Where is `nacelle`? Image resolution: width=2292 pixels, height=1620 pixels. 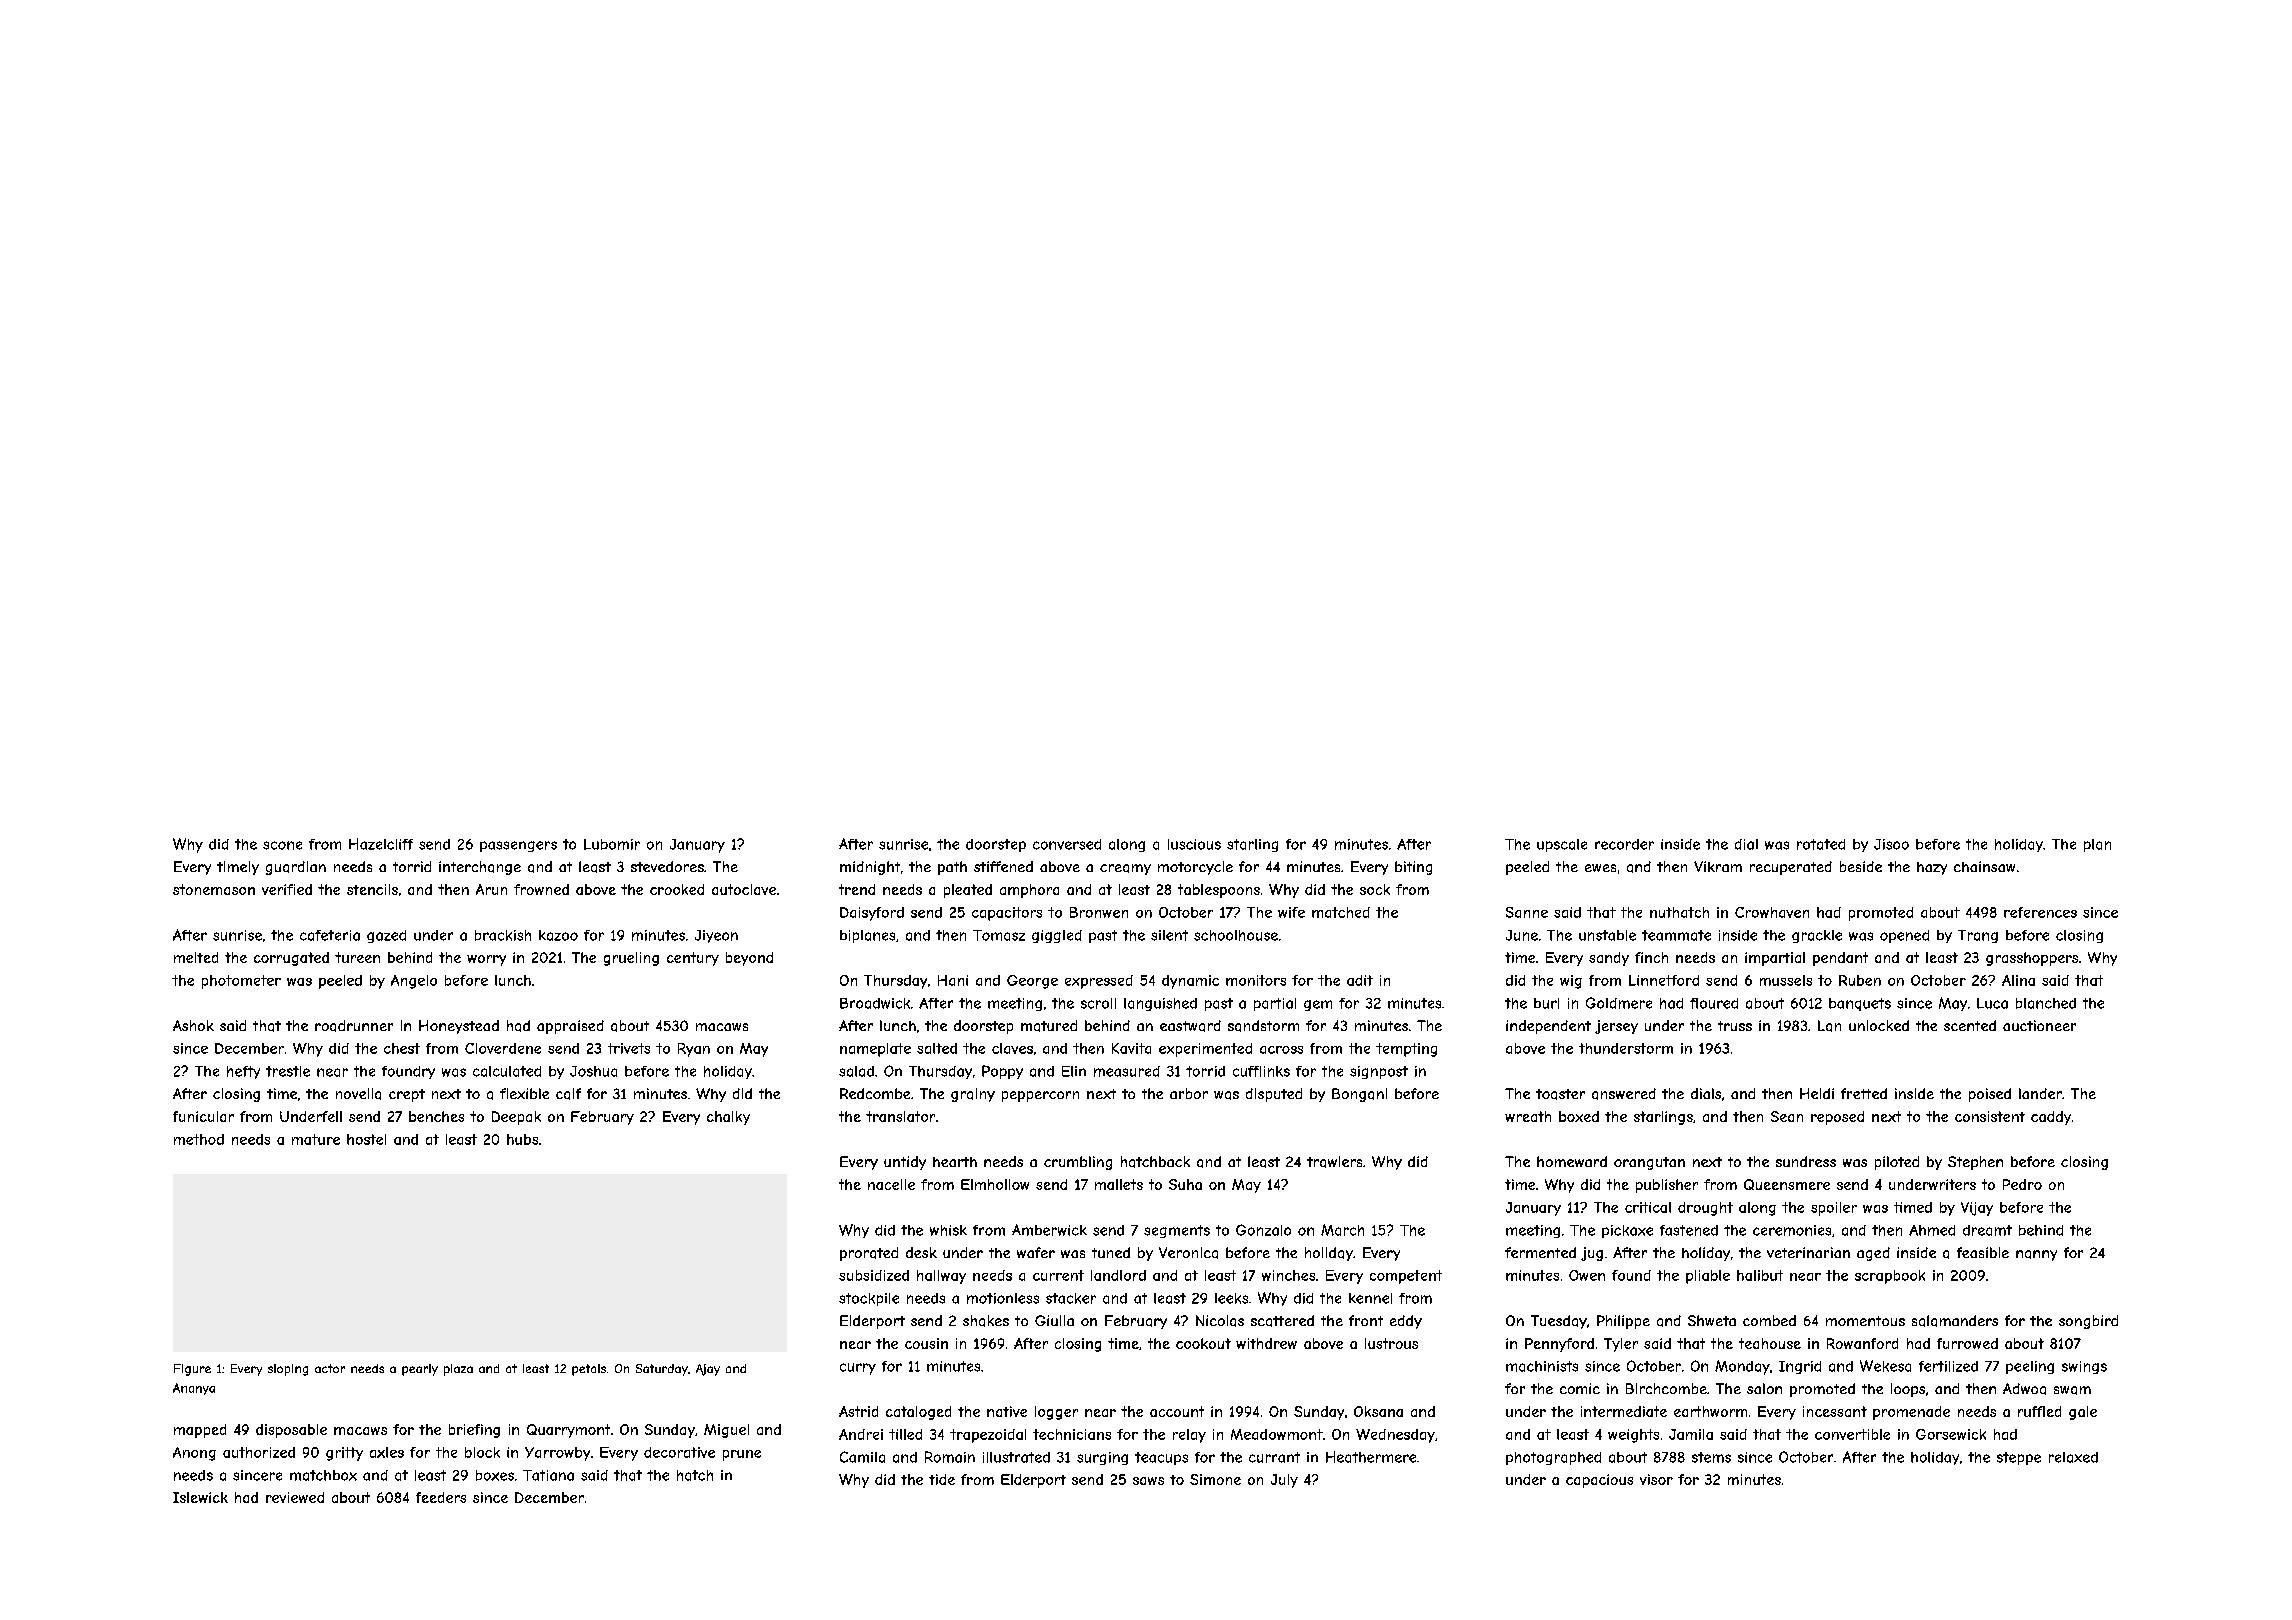 nacelle is located at coordinates (891, 1184).
